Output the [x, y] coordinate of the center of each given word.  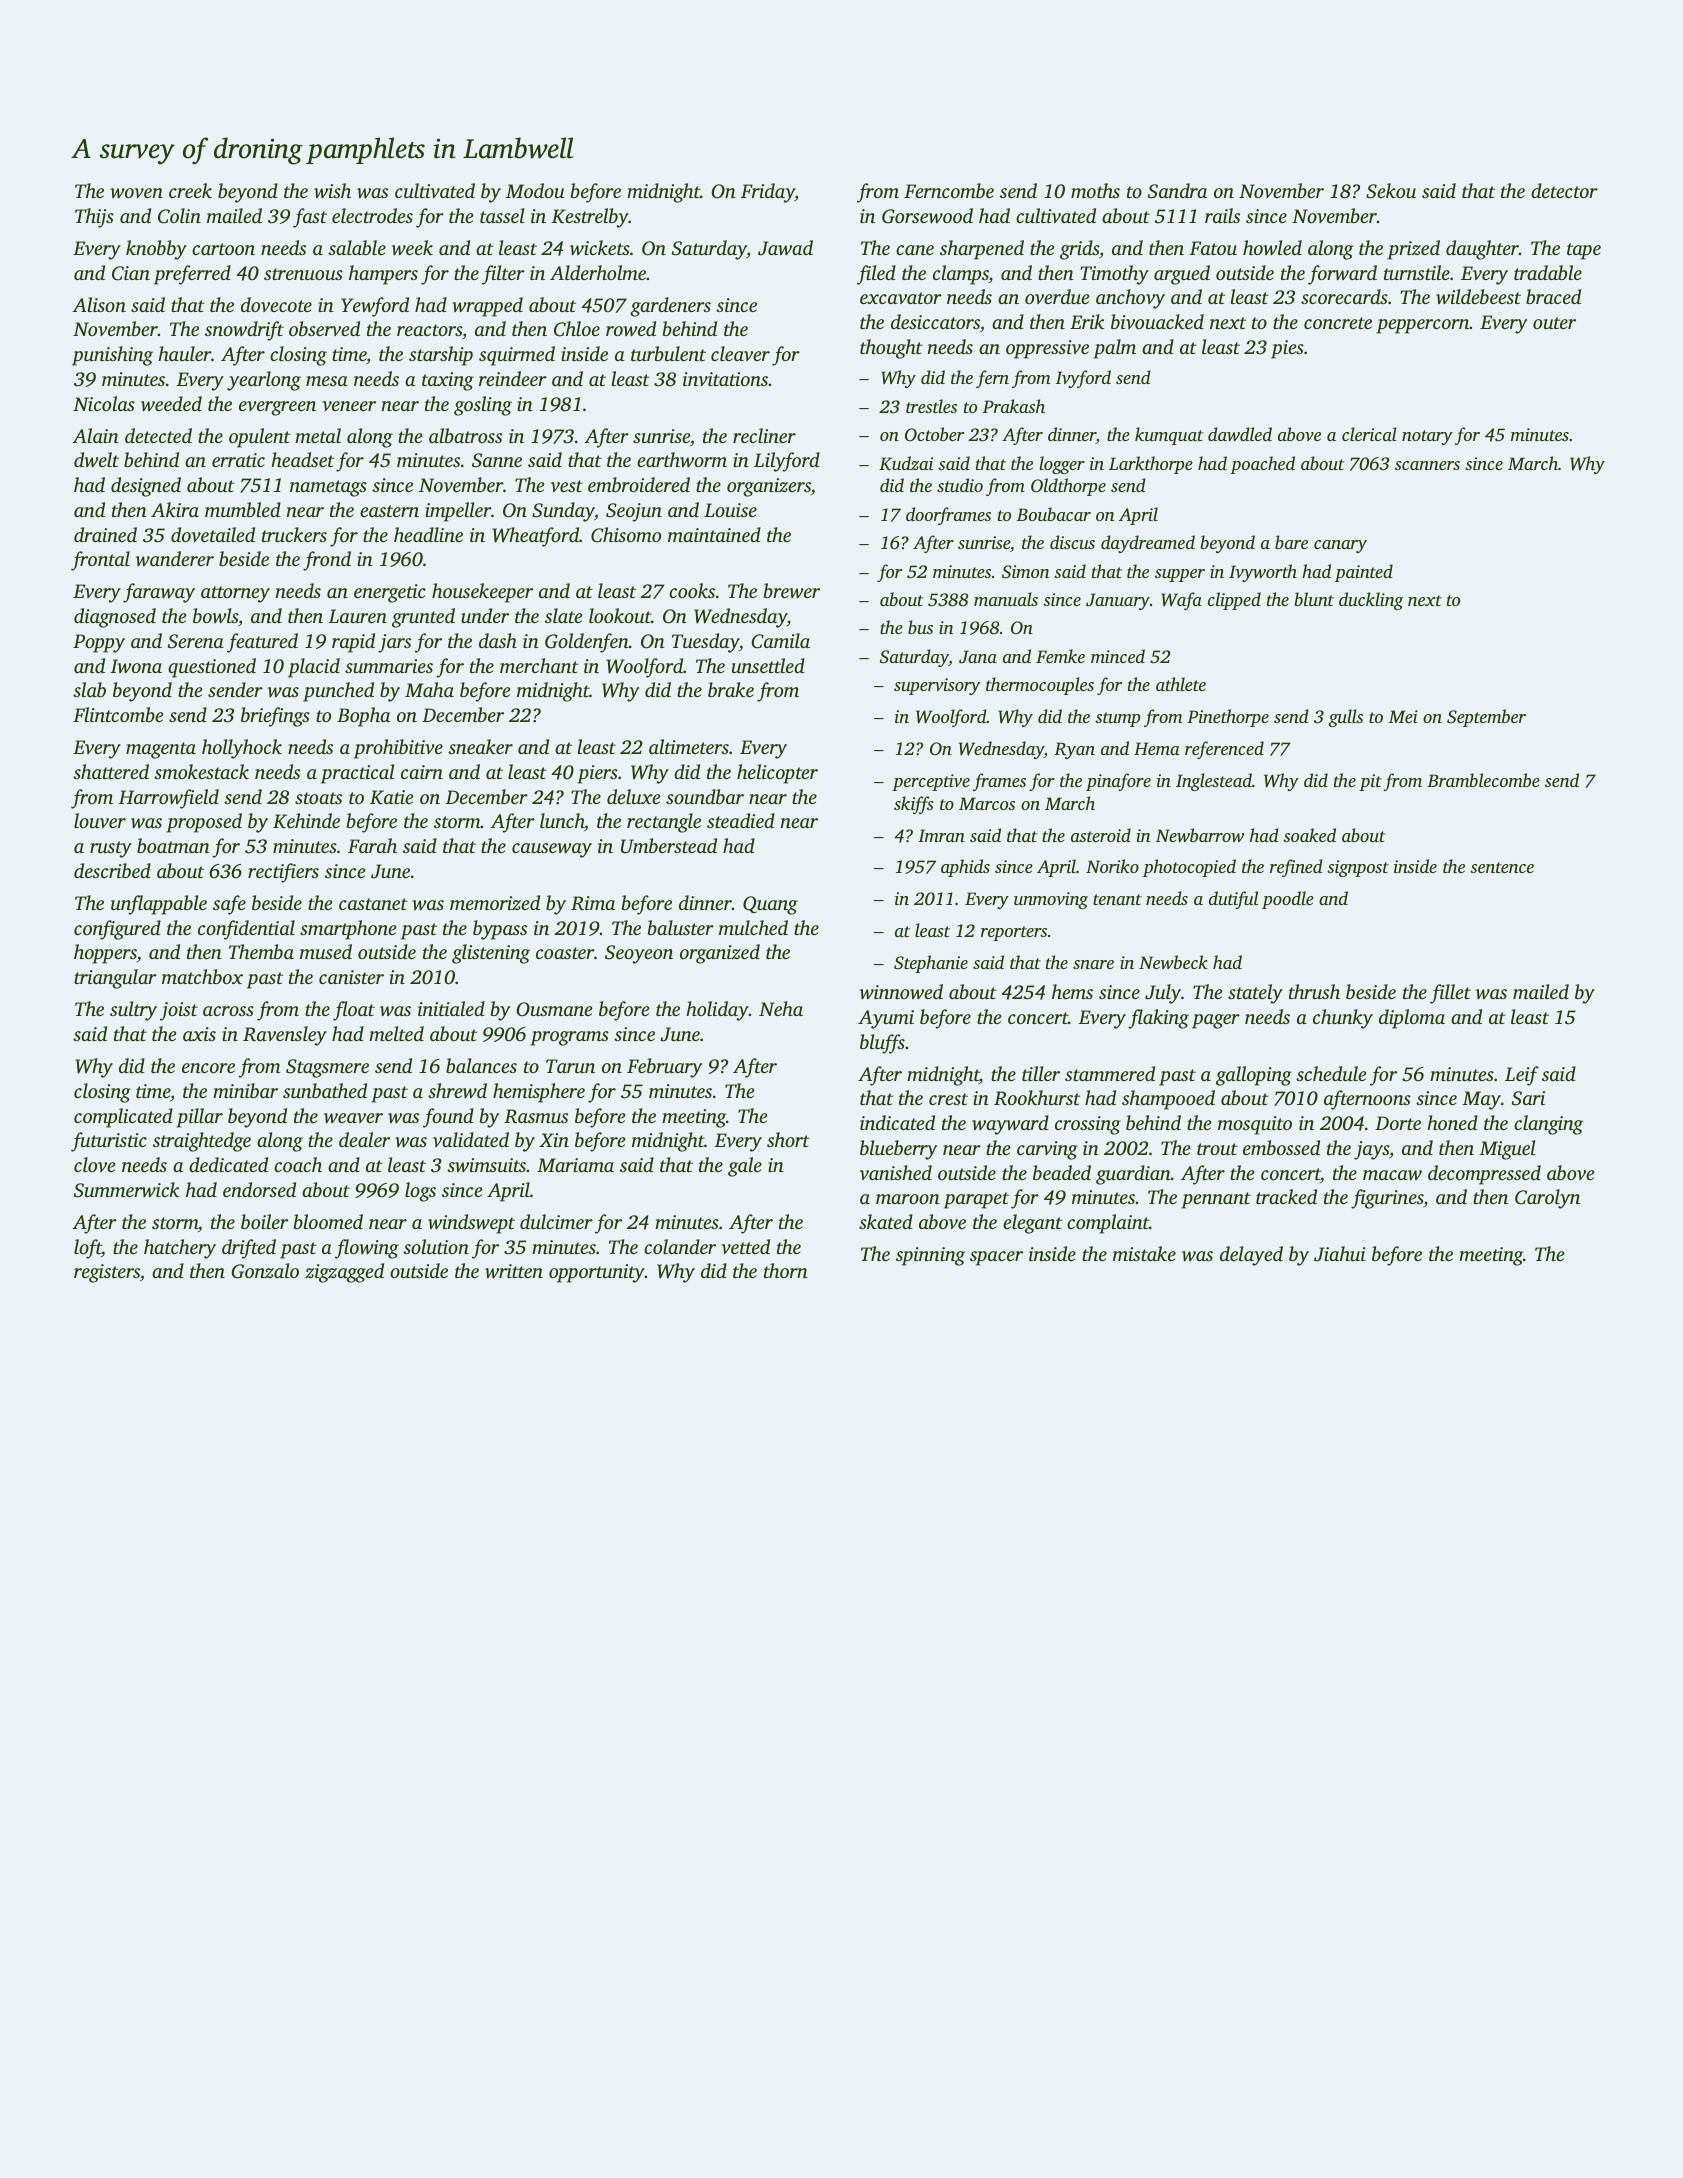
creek [190, 190]
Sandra [1177, 191]
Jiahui [1340, 1254]
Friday [768, 193]
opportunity [597, 1273]
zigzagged [344, 1273]
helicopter [777, 774]
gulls [1345, 718]
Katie [391, 797]
